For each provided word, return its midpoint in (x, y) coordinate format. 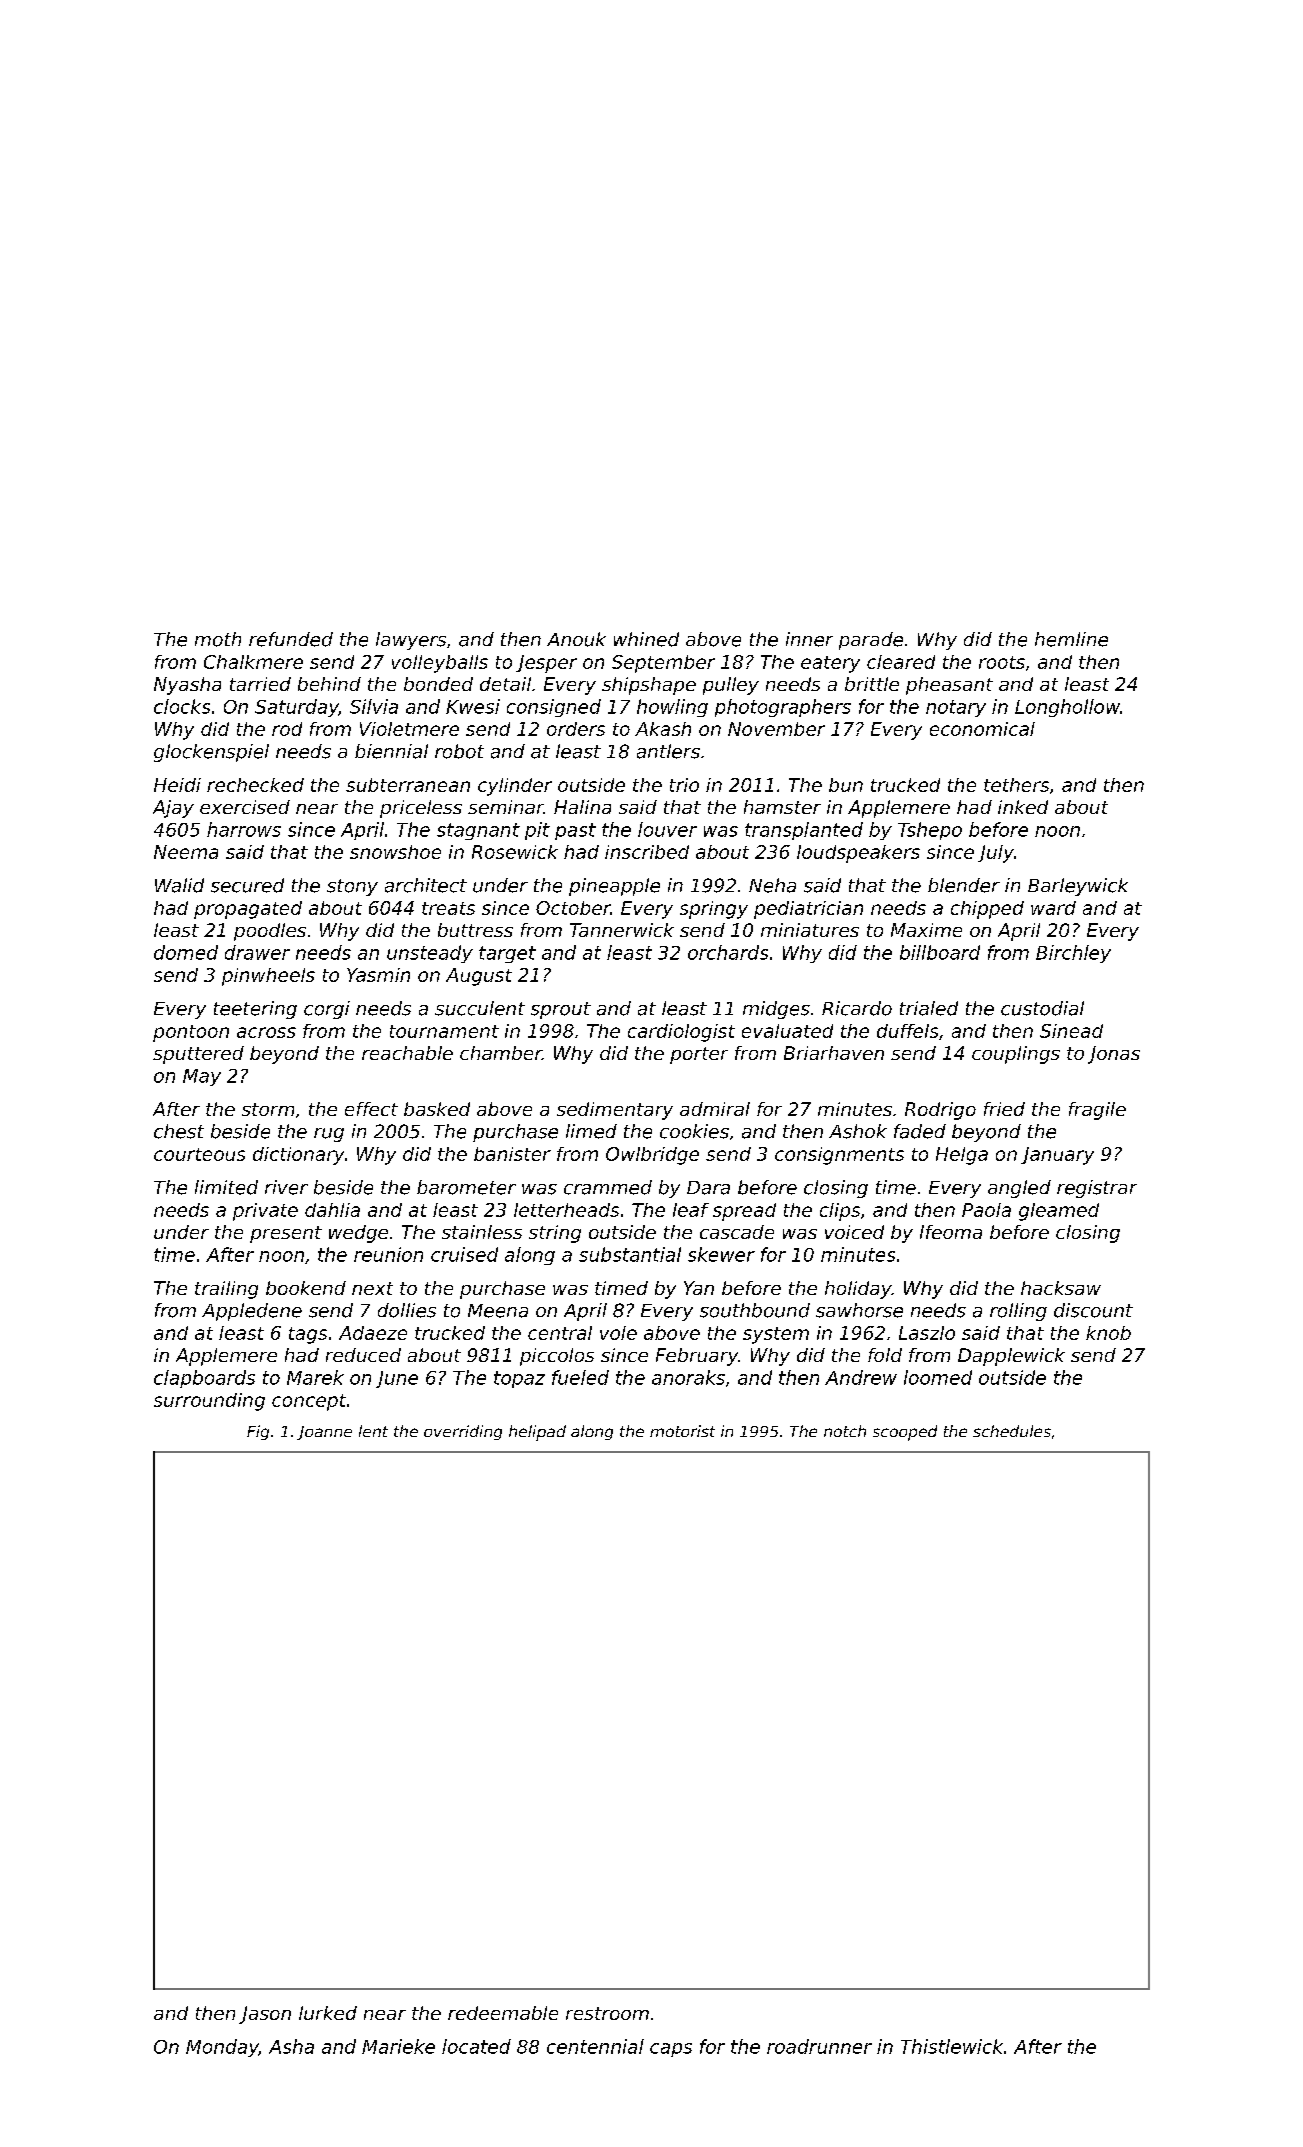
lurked (328, 2013)
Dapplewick (1011, 1357)
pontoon (191, 1033)
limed (591, 1131)
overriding (463, 1432)
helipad (537, 1433)
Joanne (324, 1433)
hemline (1071, 639)
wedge (358, 1234)
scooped (905, 1433)
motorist (682, 1431)
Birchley (1073, 954)
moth (218, 639)
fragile (1097, 1111)
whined (646, 639)
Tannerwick (622, 930)
